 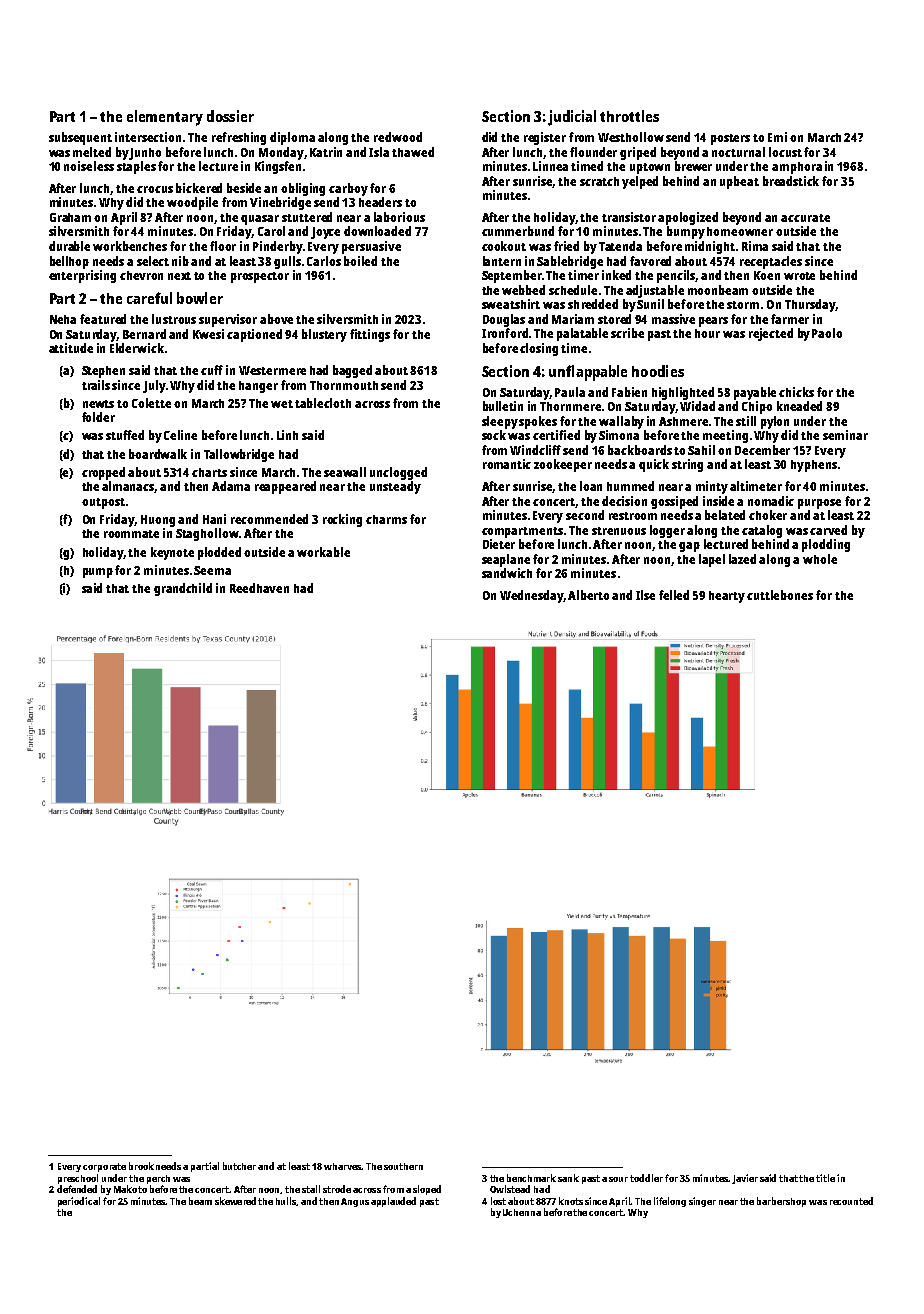 What do you see at coordinates (399, 217) in the screenshot?
I see `laborious` at bounding box center [399, 217].
